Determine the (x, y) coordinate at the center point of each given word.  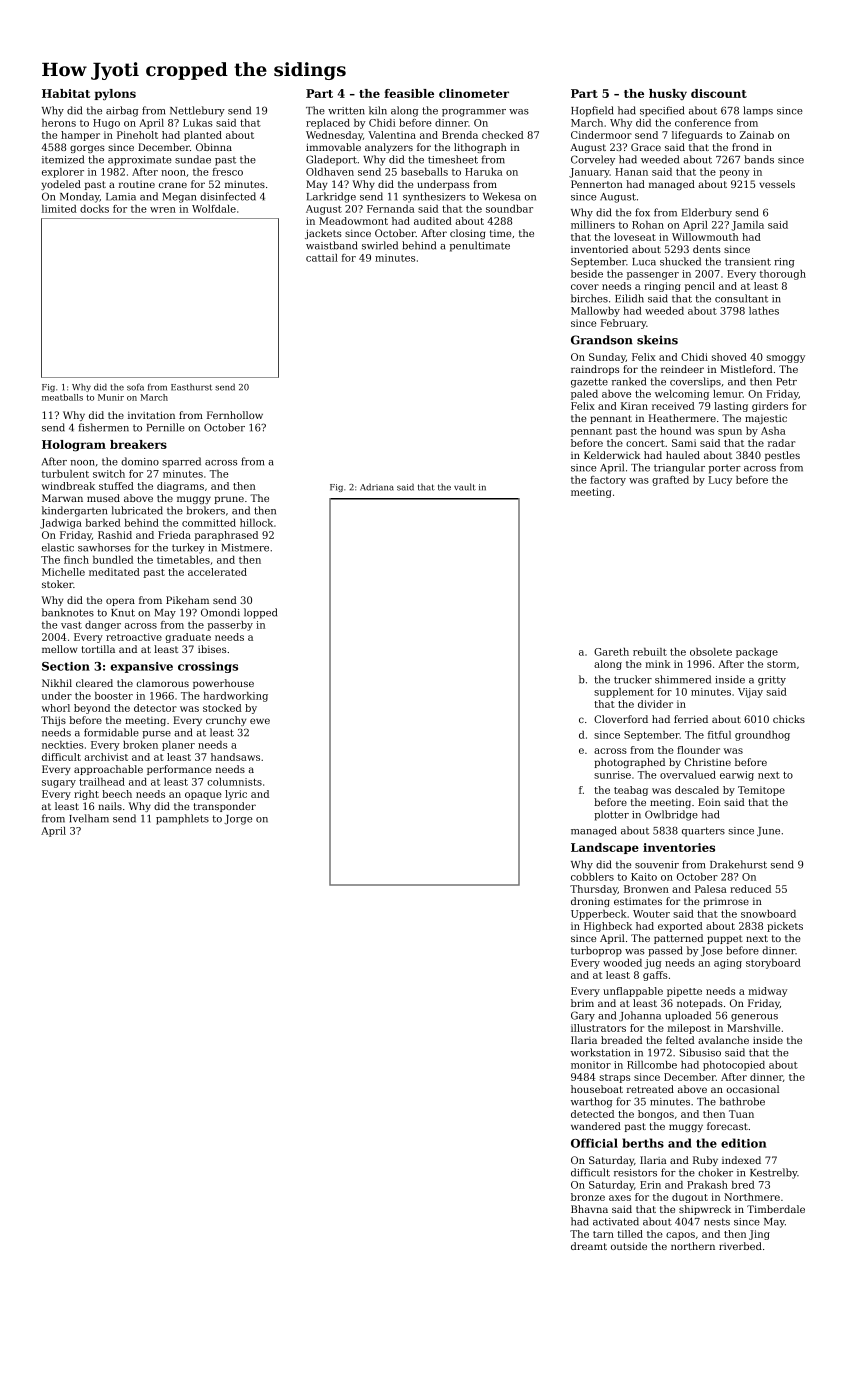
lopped (260, 613)
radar (782, 443)
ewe (260, 721)
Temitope (761, 791)
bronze (588, 1197)
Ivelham (89, 818)
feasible (409, 93)
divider (655, 704)
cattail (322, 258)
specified (662, 111)
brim (582, 1003)
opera (120, 602)
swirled (380, 245)
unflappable (633, 992)
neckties (62, 745)
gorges (87, 149)
